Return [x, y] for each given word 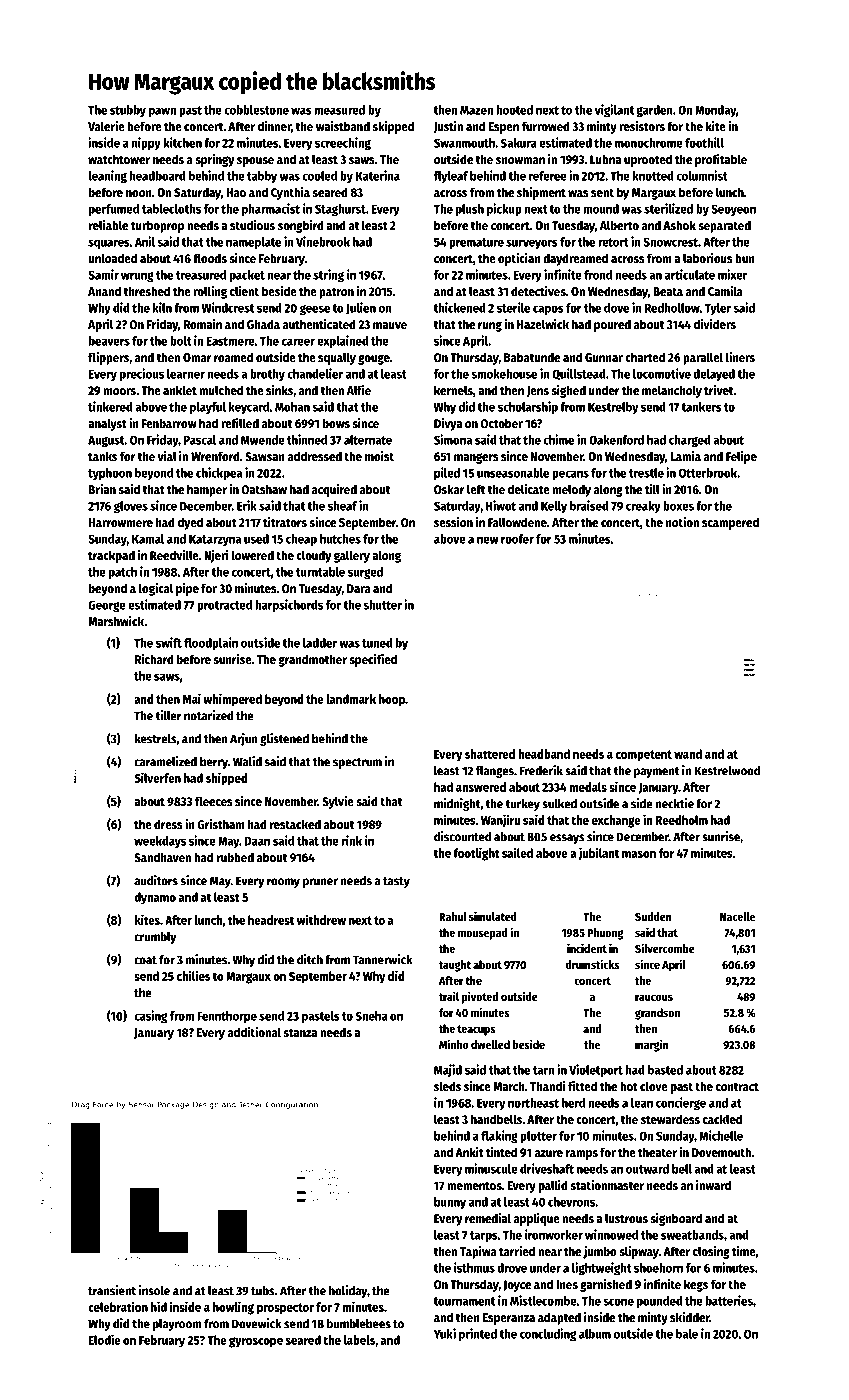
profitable [721, 160]
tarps [484, 1236]
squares [109, 244]
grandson [657, 1014]
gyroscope [256, 1342]
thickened [459, 307]
